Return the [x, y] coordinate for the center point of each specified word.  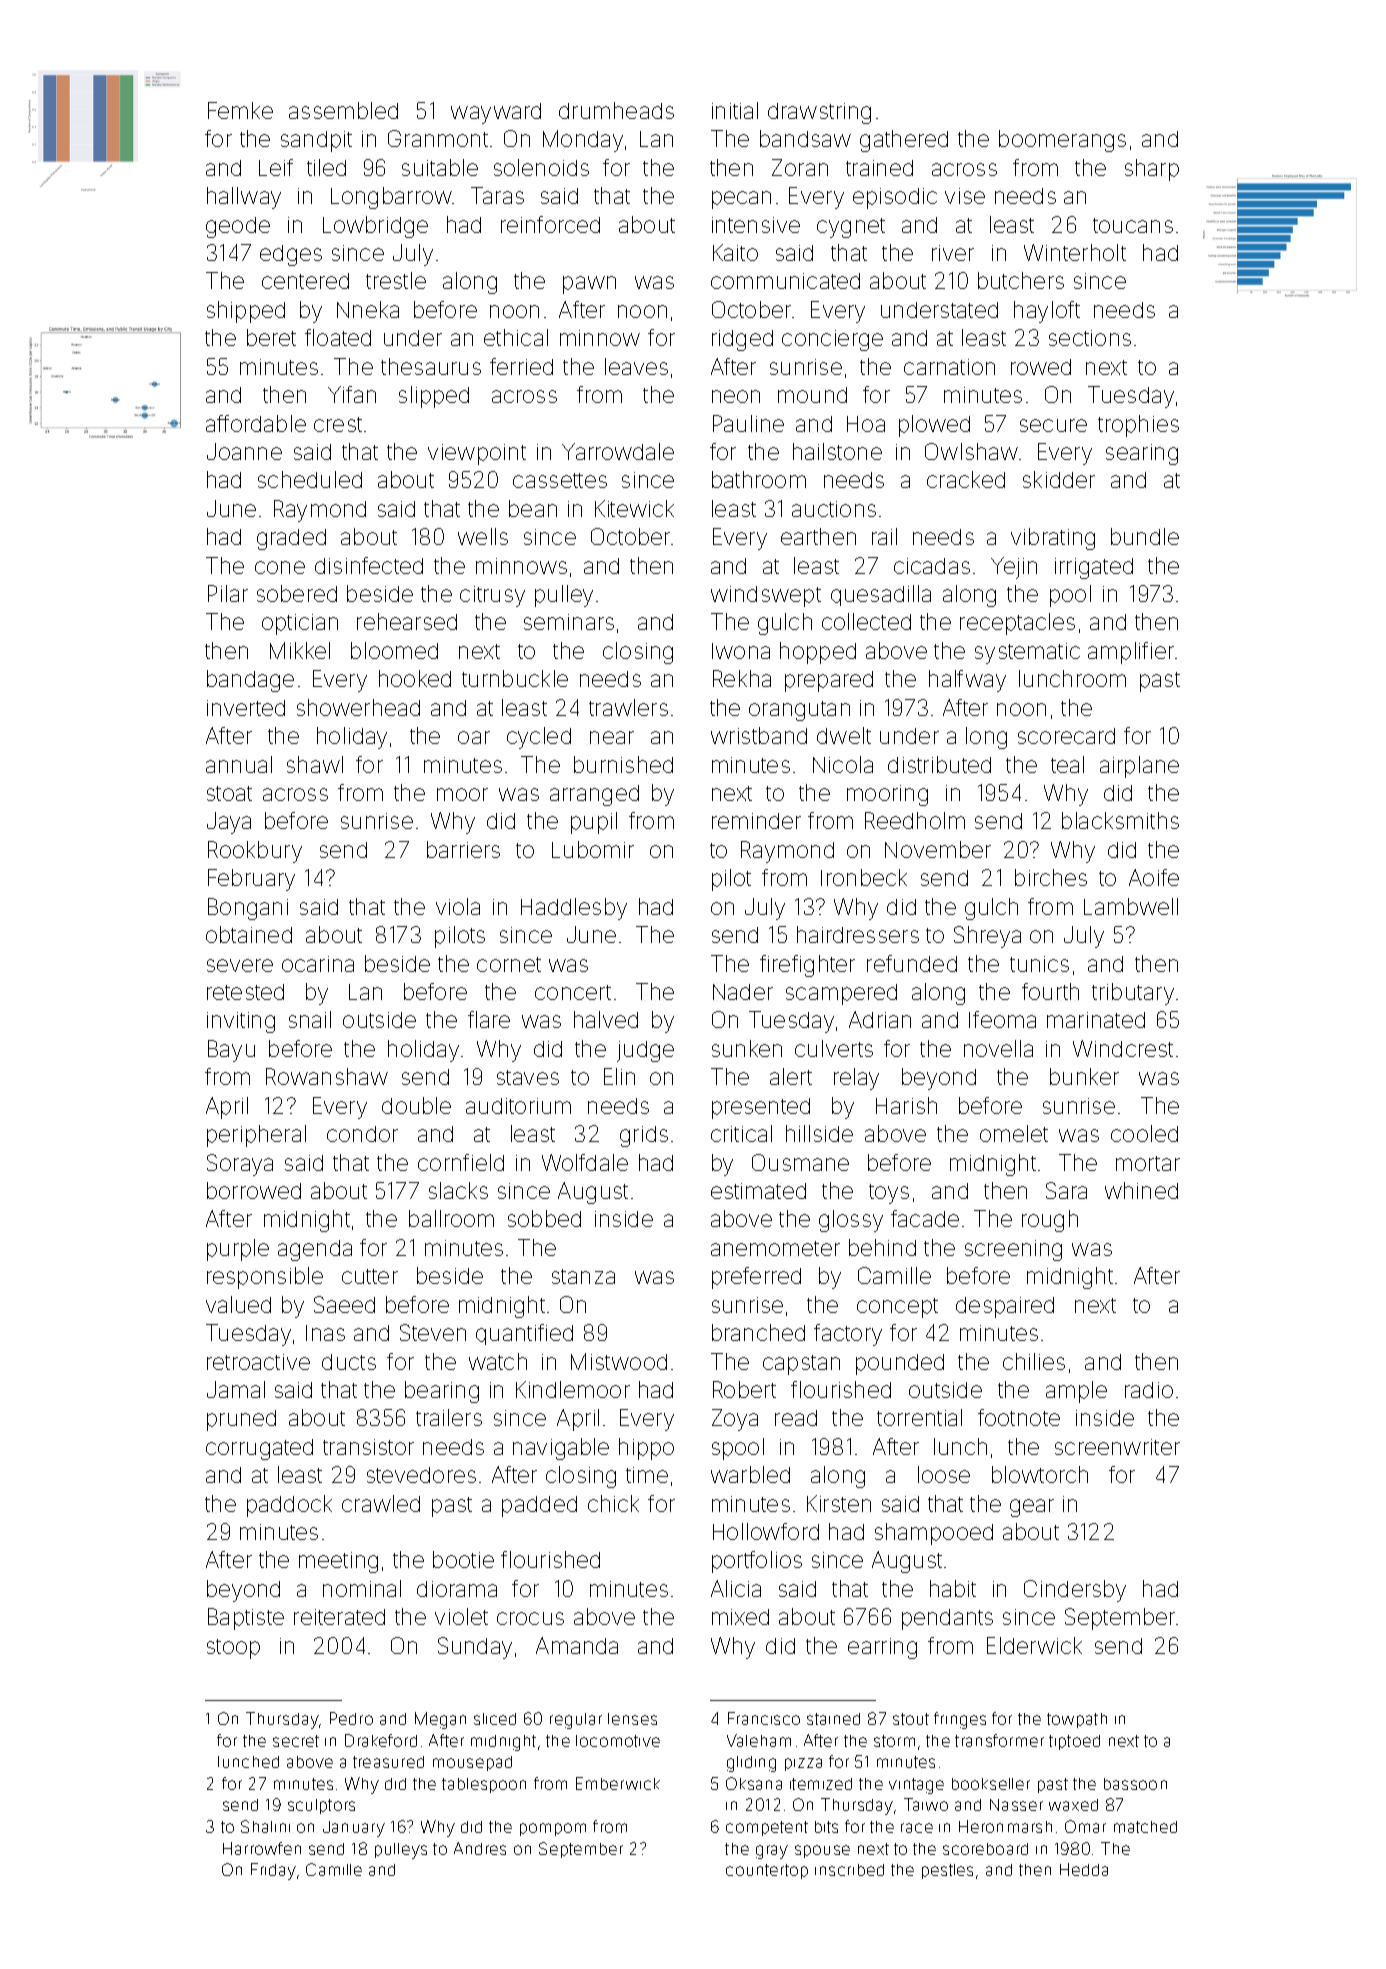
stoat [229, 793]
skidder [1059, 479]
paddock [289, 1506]
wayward [496, 113]
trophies [1138, 426]
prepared [829, 681]
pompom [553, 1829]
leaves [636, 366]
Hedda [1084, 1869]
